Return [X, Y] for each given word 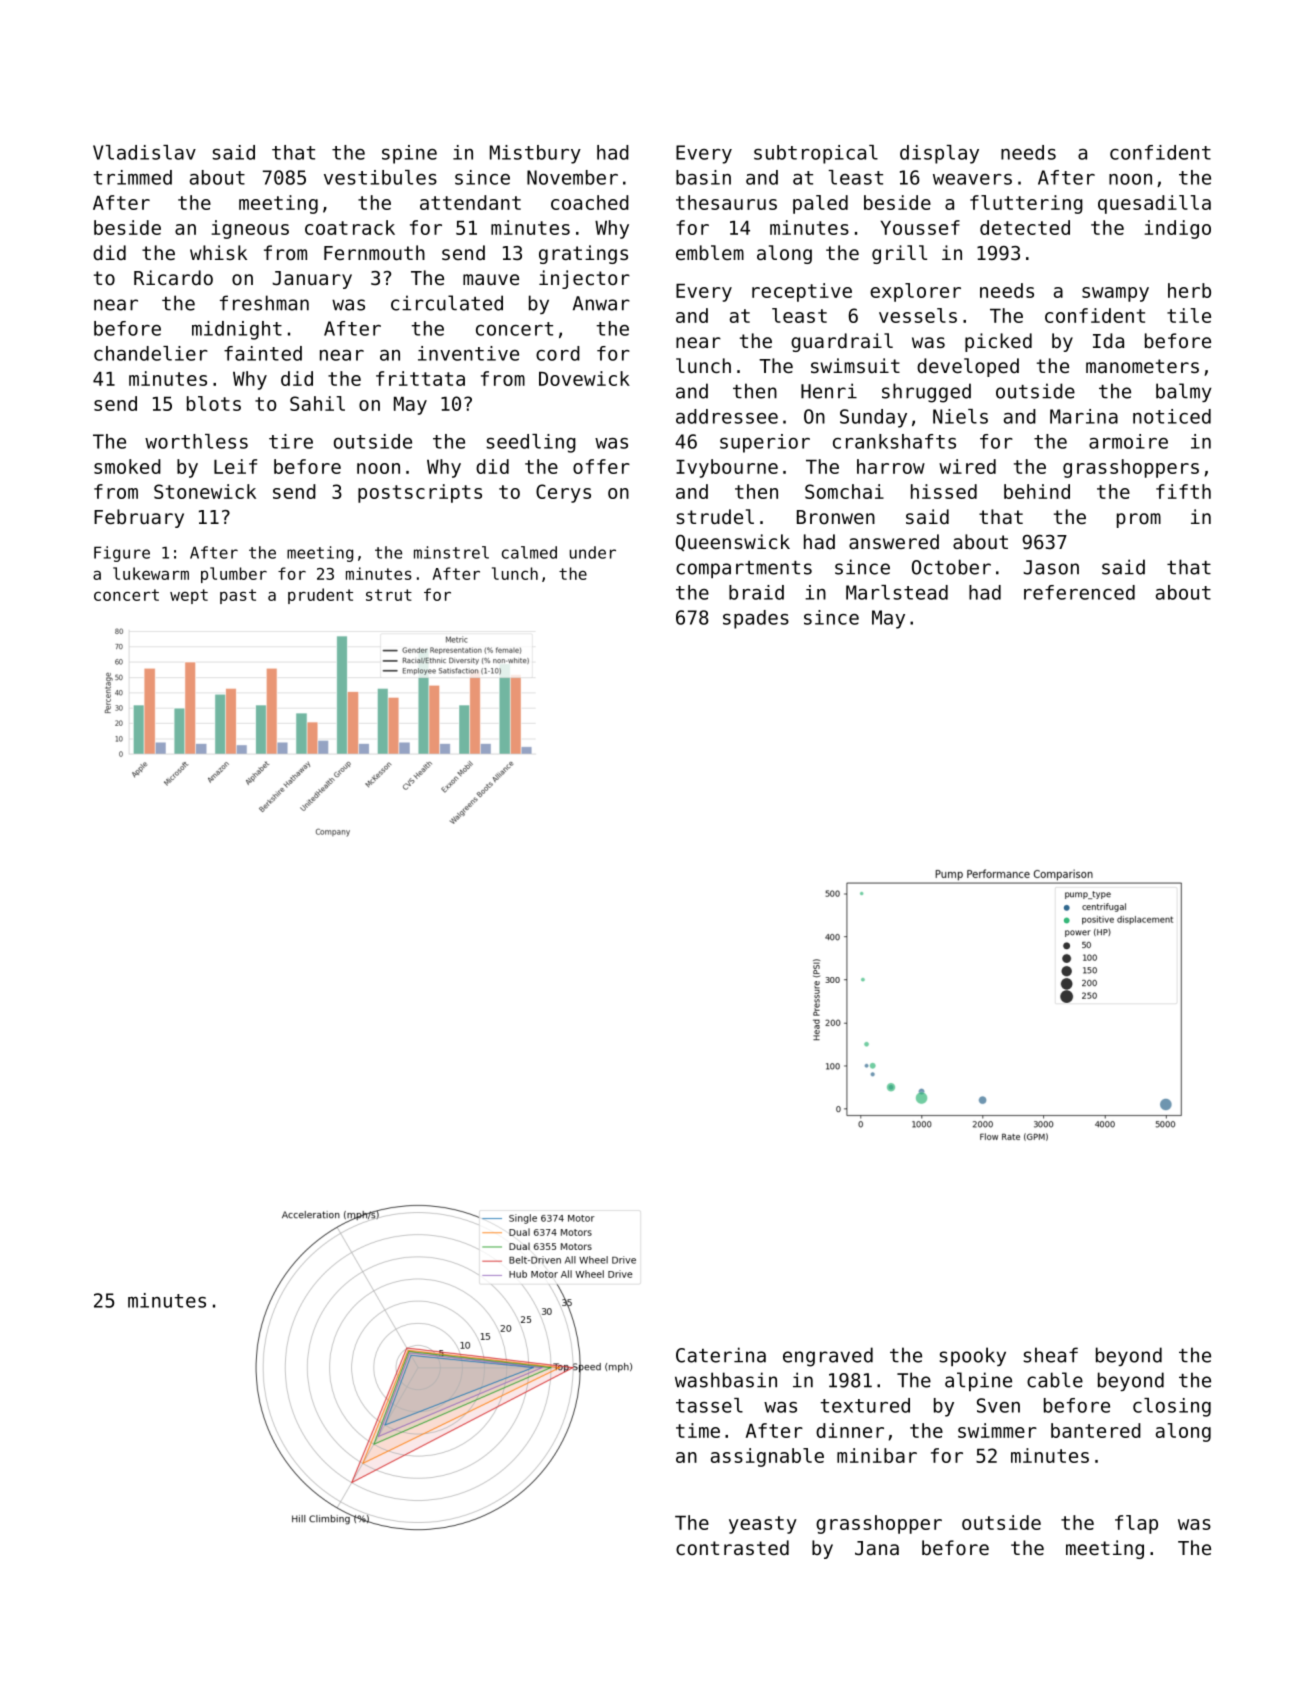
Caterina [721, 1355]
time [698, 1430]
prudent [320, 596]
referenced [1079, 592]
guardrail [842, 342]
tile [1189, 315]
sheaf [1051, 1355]
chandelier [151, 353]
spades [756, 619]
